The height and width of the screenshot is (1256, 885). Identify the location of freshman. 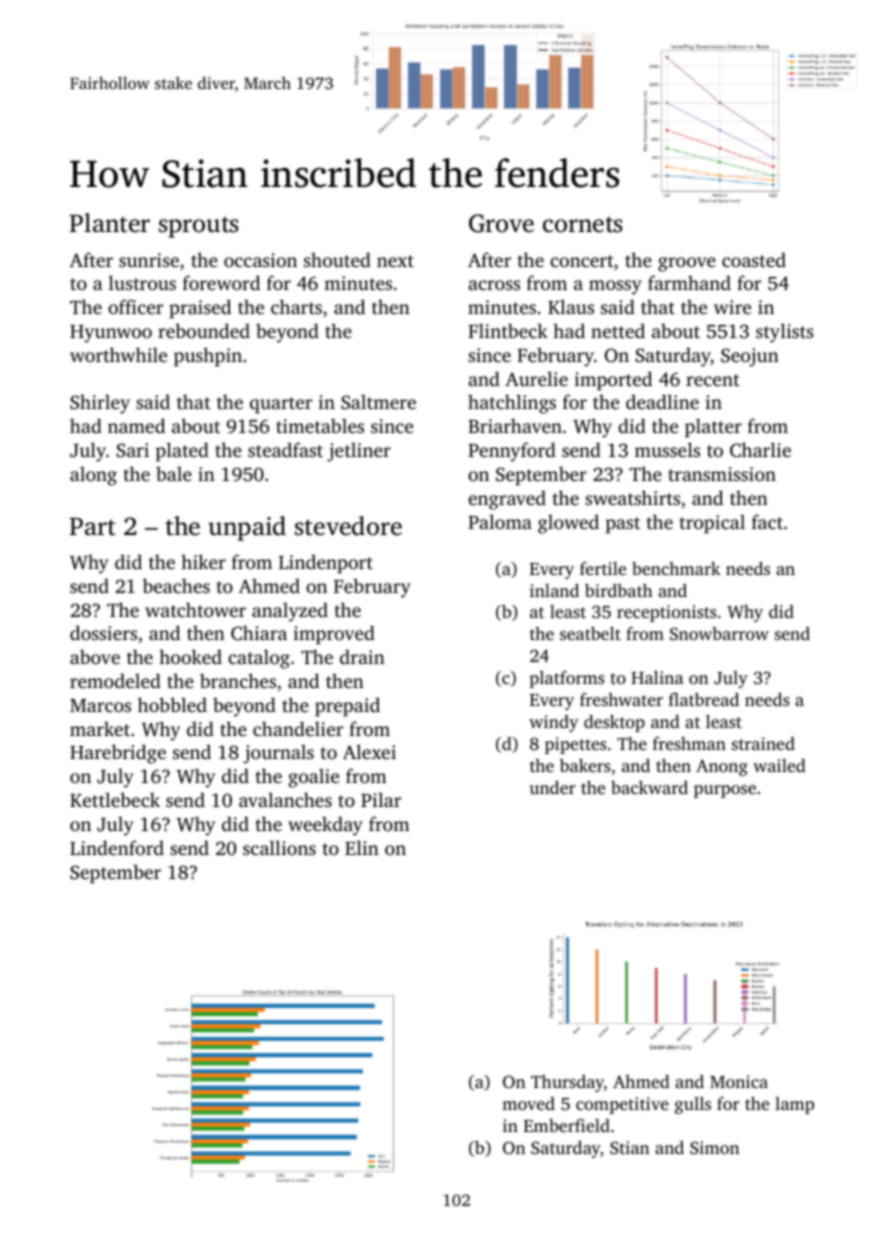
(689, 743).
